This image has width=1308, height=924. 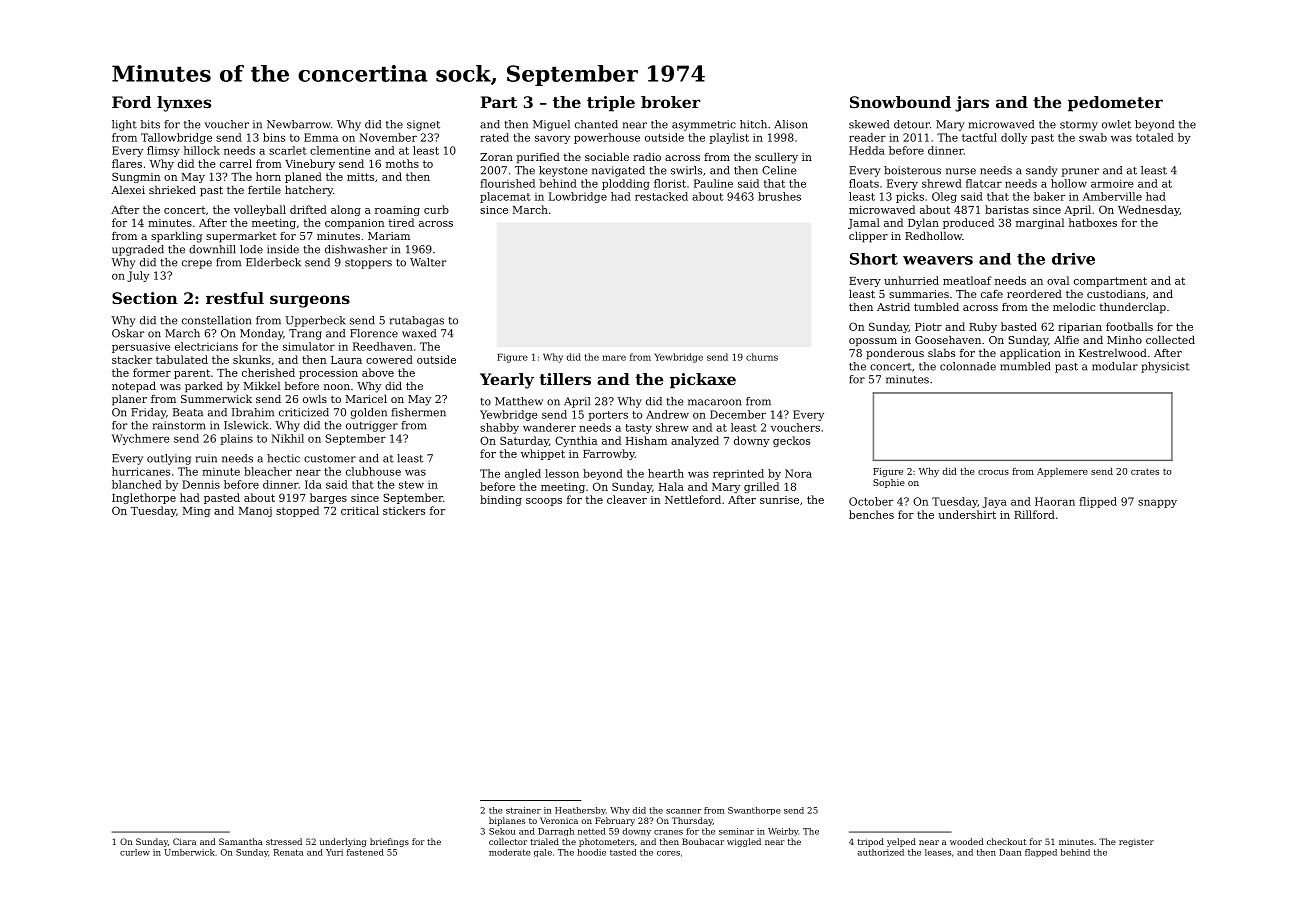 What do you see at coordinates (1098, 502) in the image?
I see `flipped` at bounding box center [1098, 502].
